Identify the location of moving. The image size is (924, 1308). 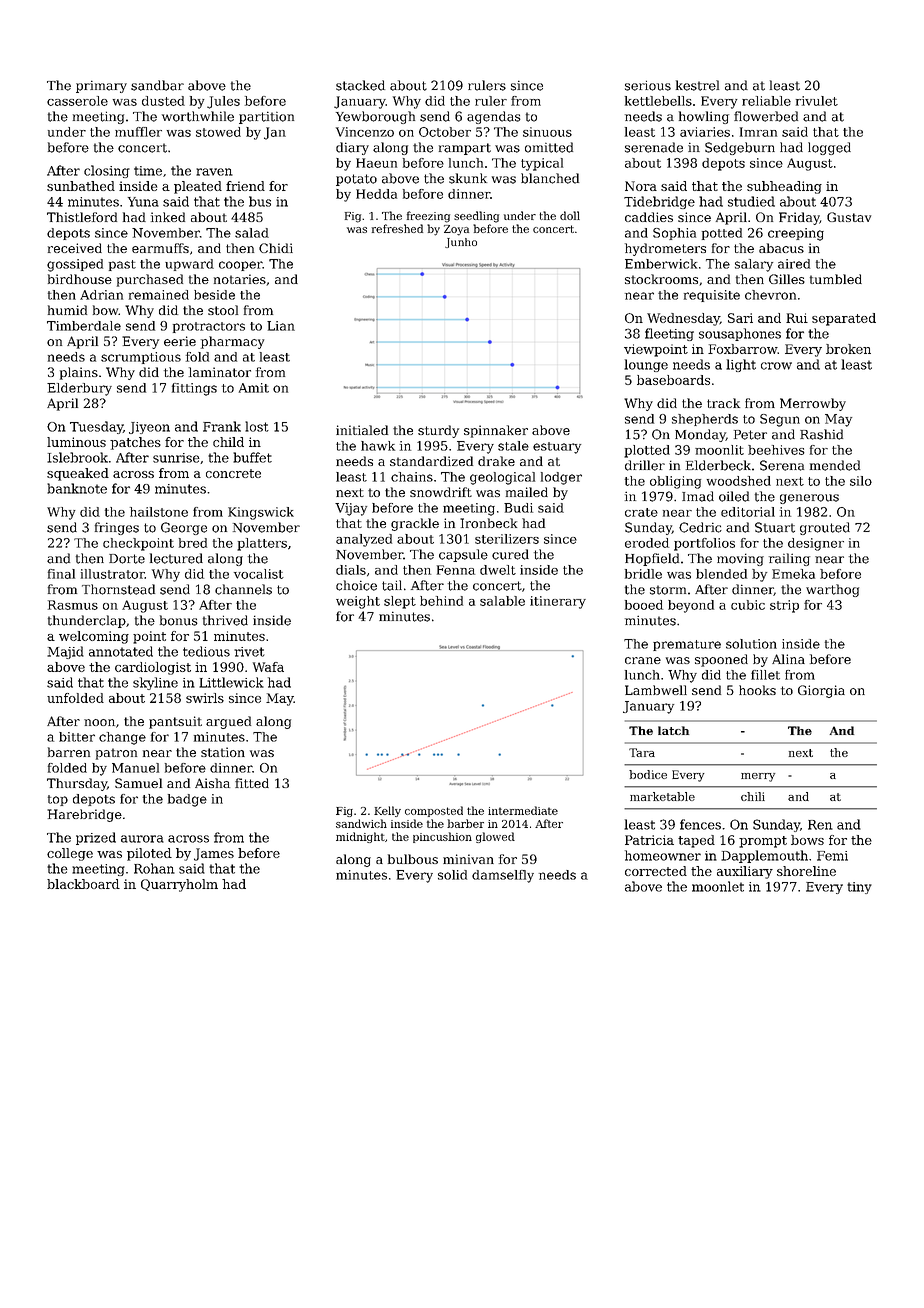
(740, 559).
